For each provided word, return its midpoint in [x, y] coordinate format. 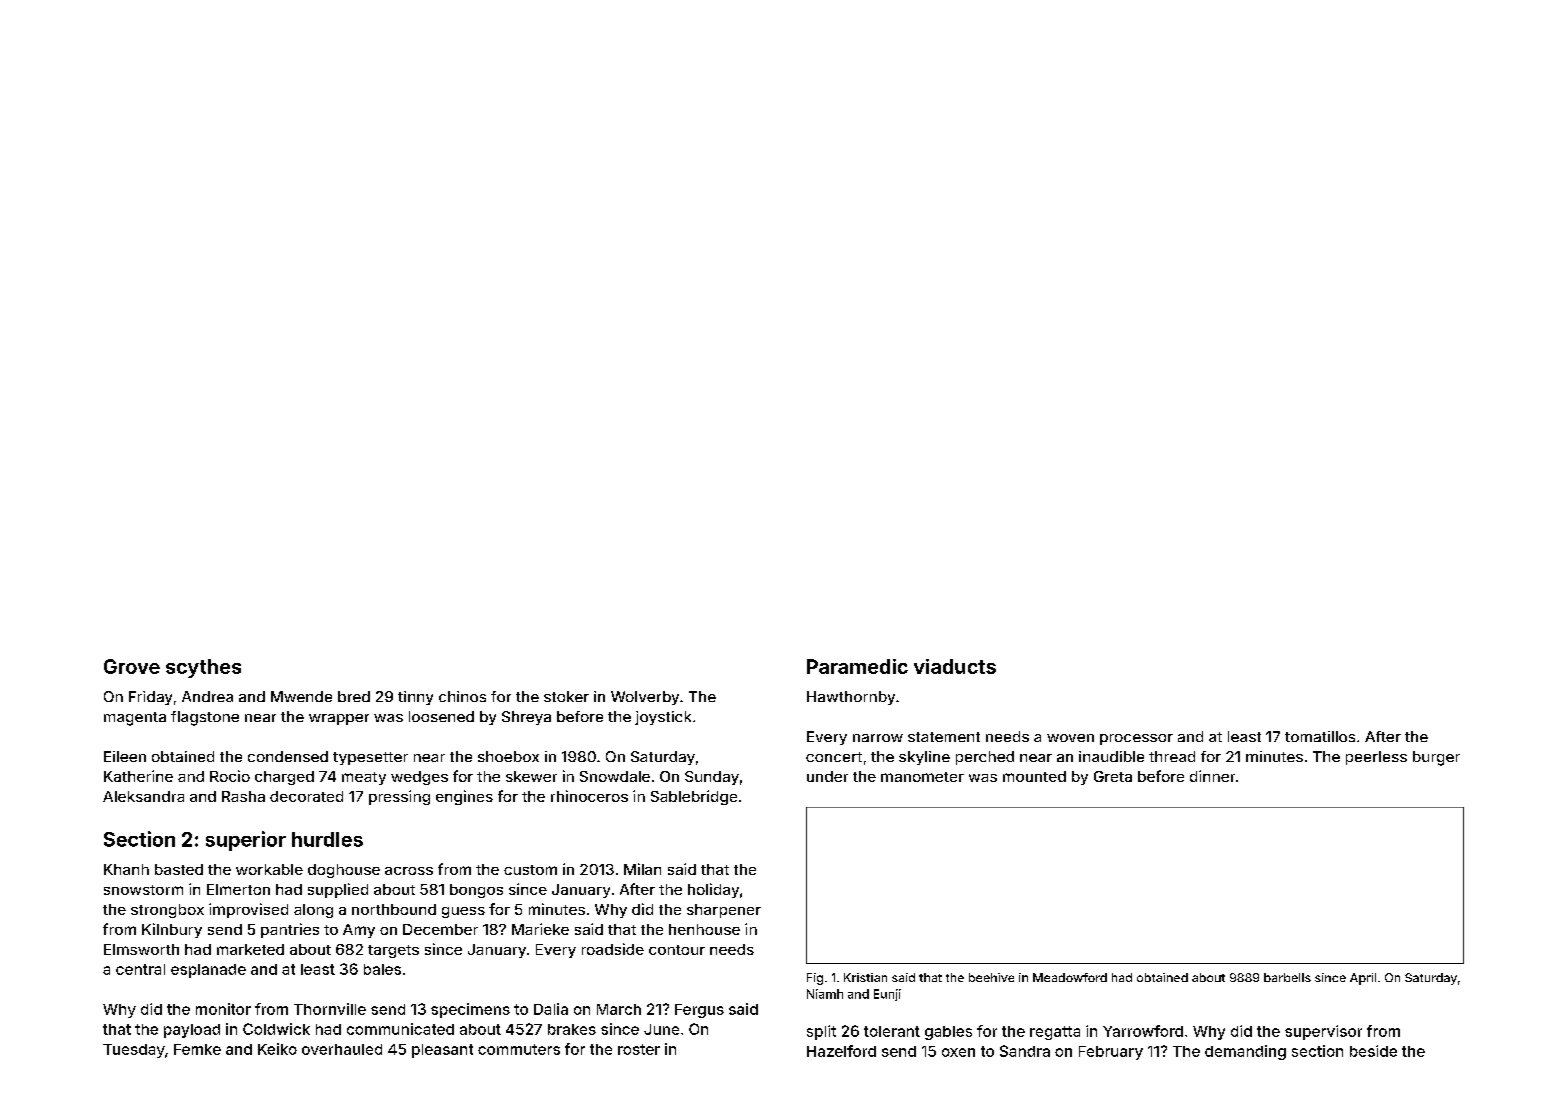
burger [1436, 758]
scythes [203, 668]
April [1363, 979]
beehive [991, 977]
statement [944, 737]
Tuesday [134, 1051]
